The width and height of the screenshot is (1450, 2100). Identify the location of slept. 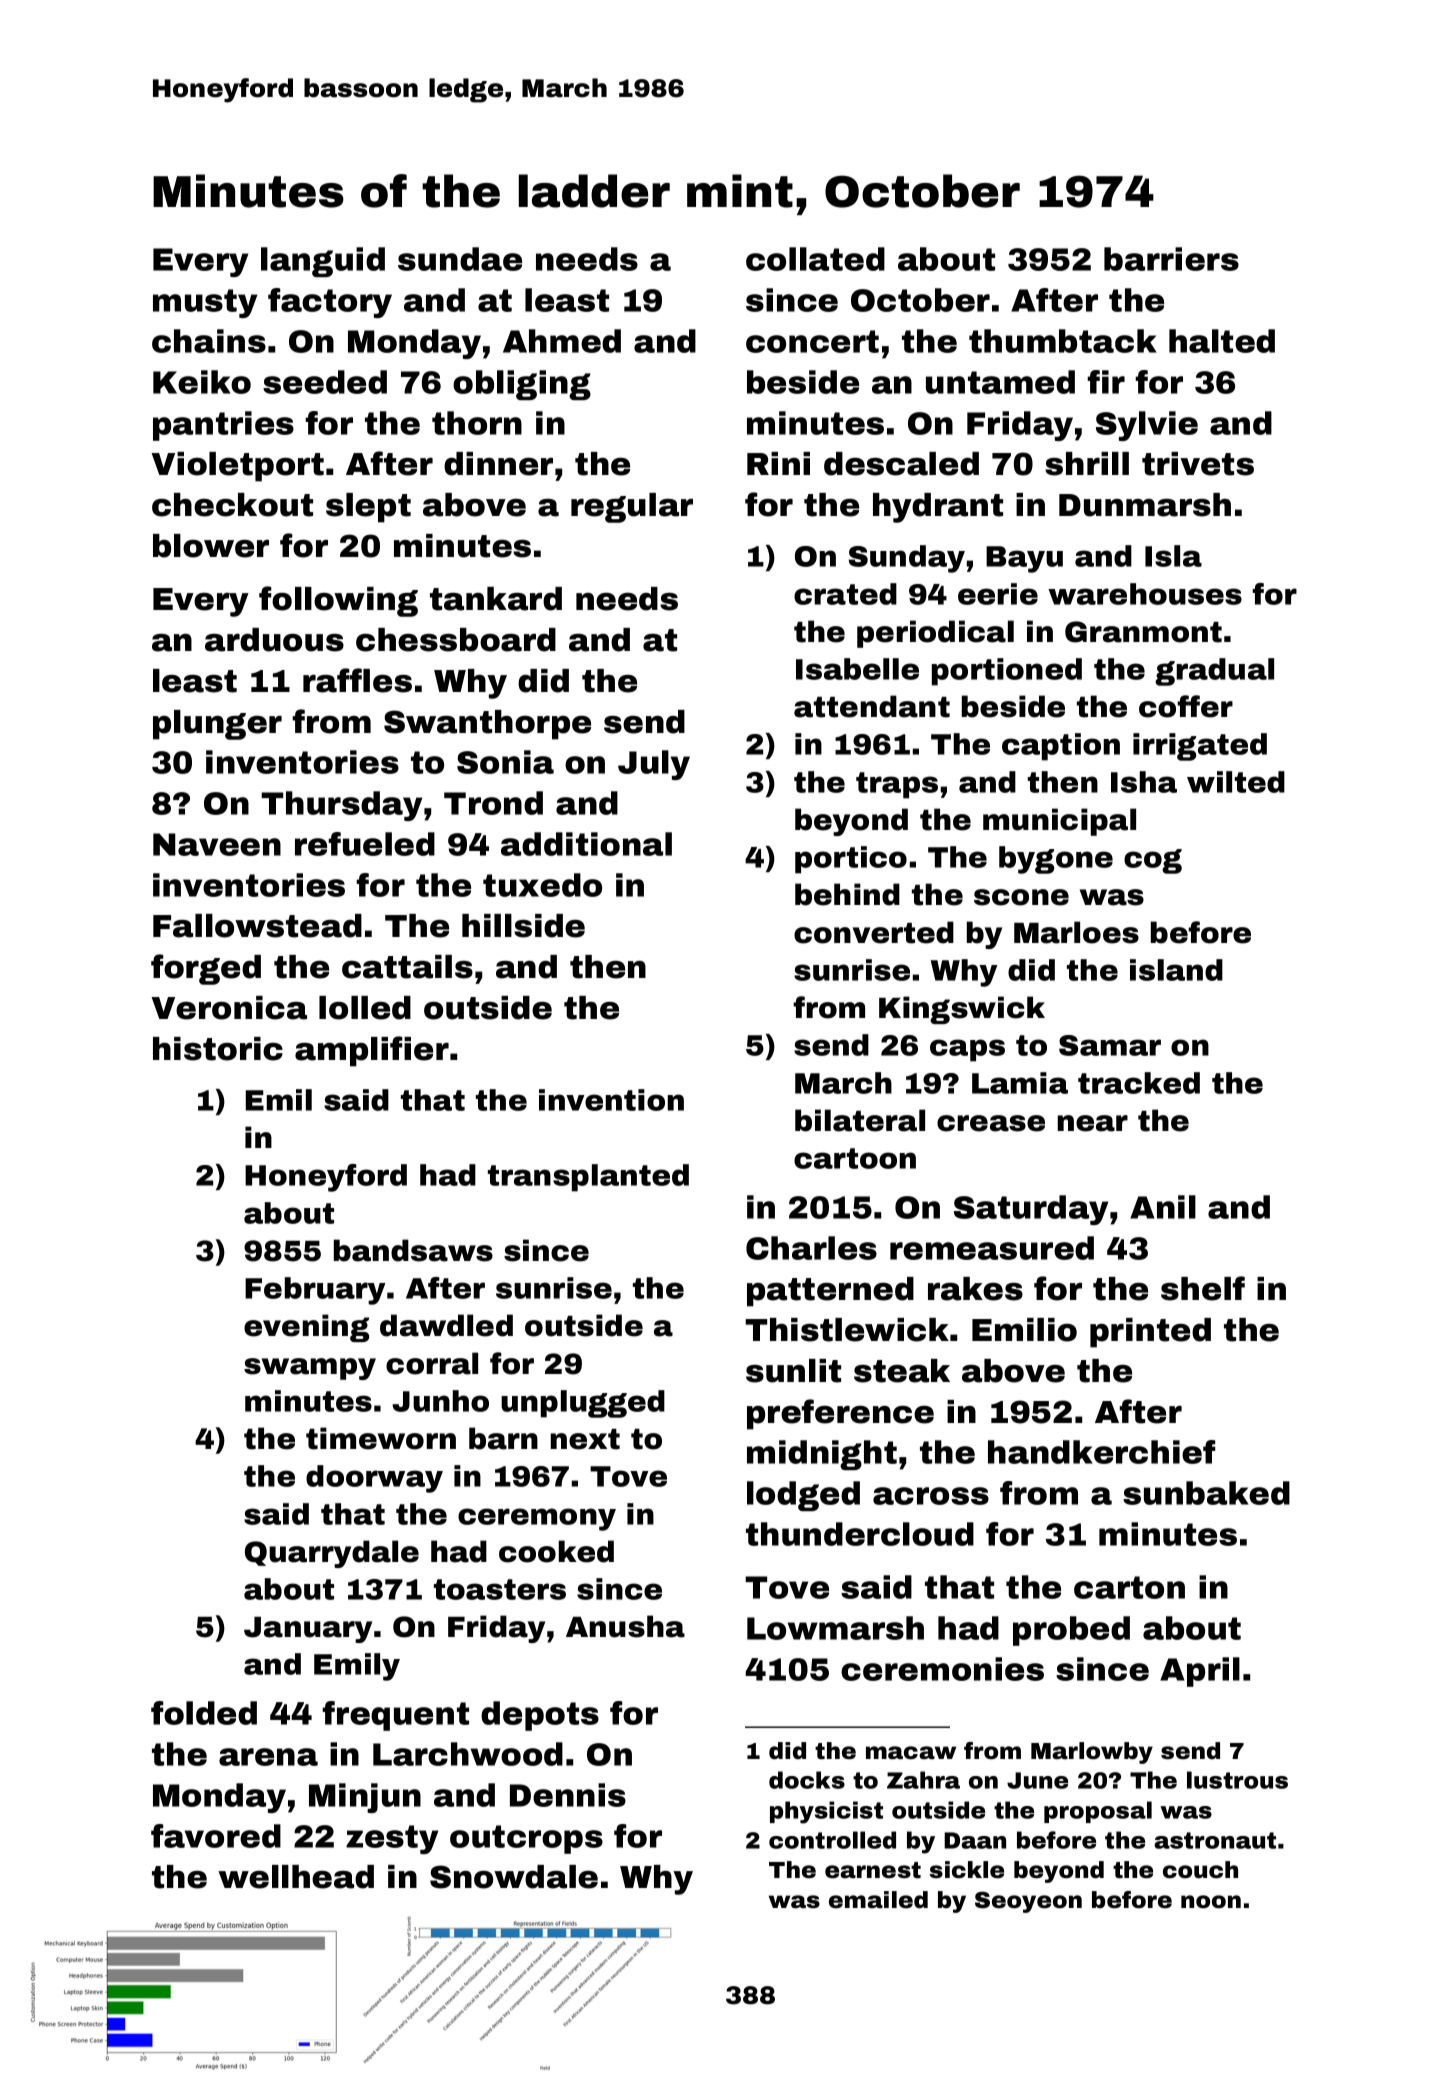
(368, 508).
